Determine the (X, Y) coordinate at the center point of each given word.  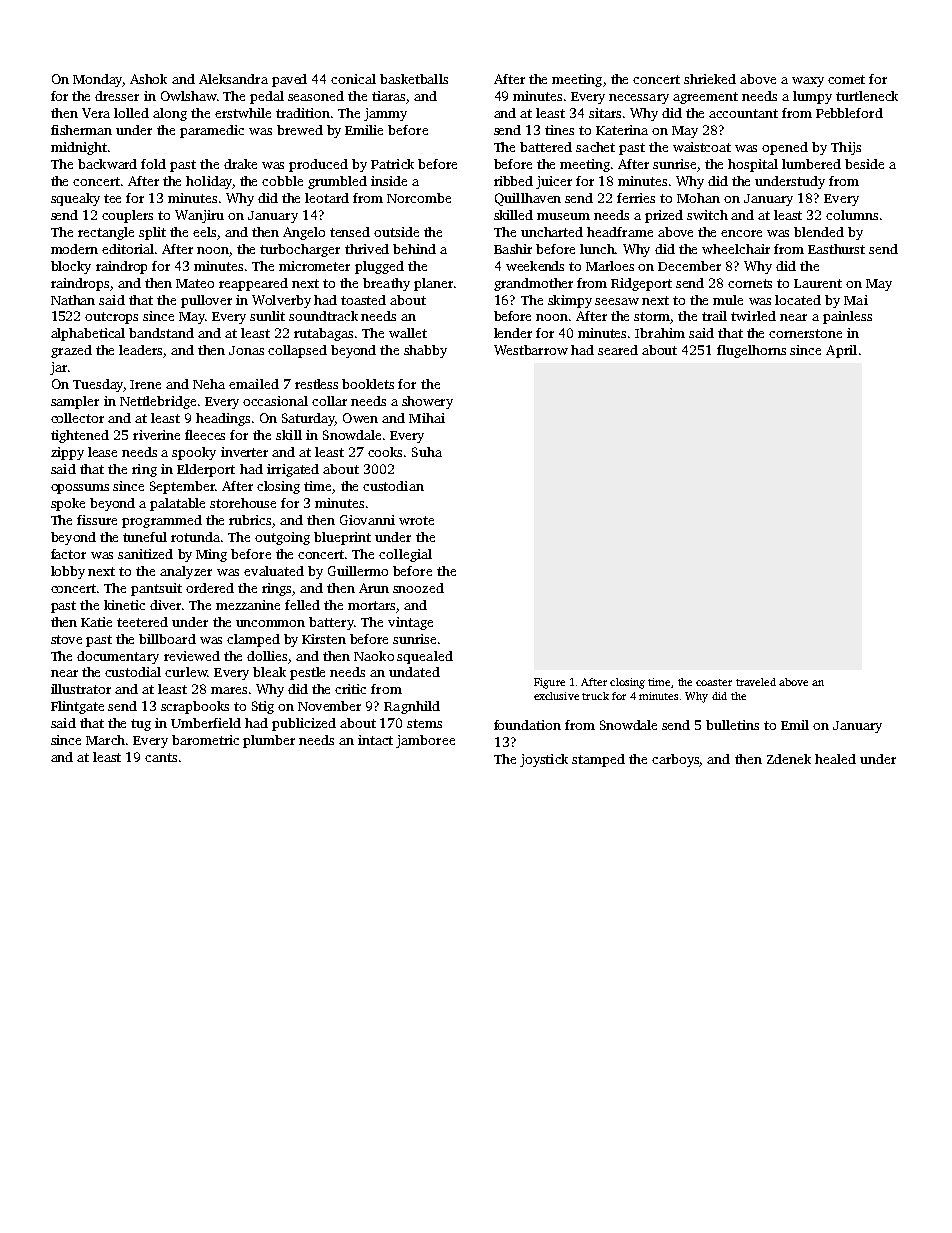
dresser (117, 96)
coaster (714, 682)
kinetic (124, 605)
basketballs (414, 79)
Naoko (374, 656)
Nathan (73, 300)
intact (375, 740)
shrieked (710, 79)
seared (618, 350)
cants (161, 757)
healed (835, 759)
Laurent (818, 283)
